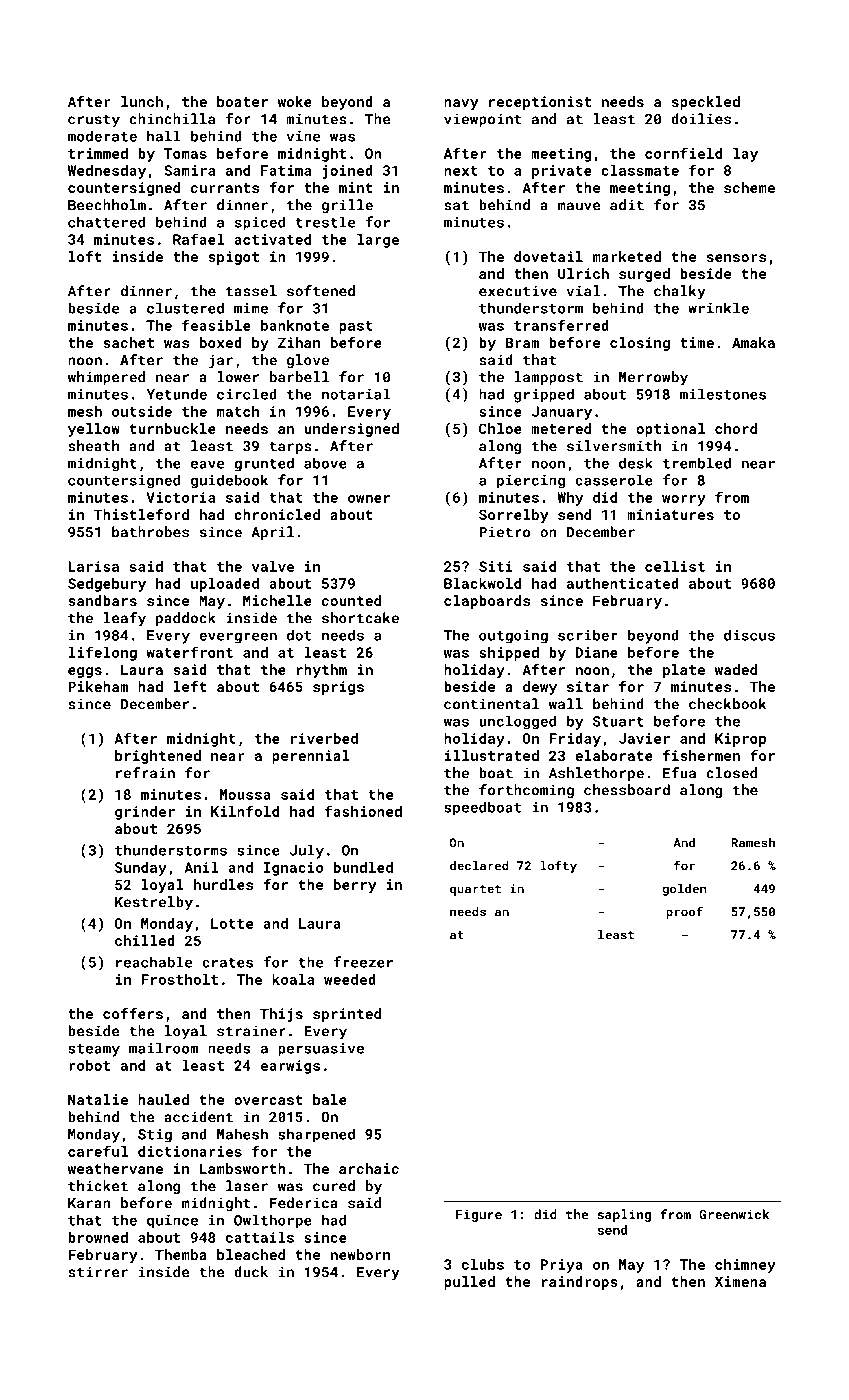 This document has height=1400, width=849. Describe the element at coordinates (731, 773) in the document. I see `closed` at that location.
